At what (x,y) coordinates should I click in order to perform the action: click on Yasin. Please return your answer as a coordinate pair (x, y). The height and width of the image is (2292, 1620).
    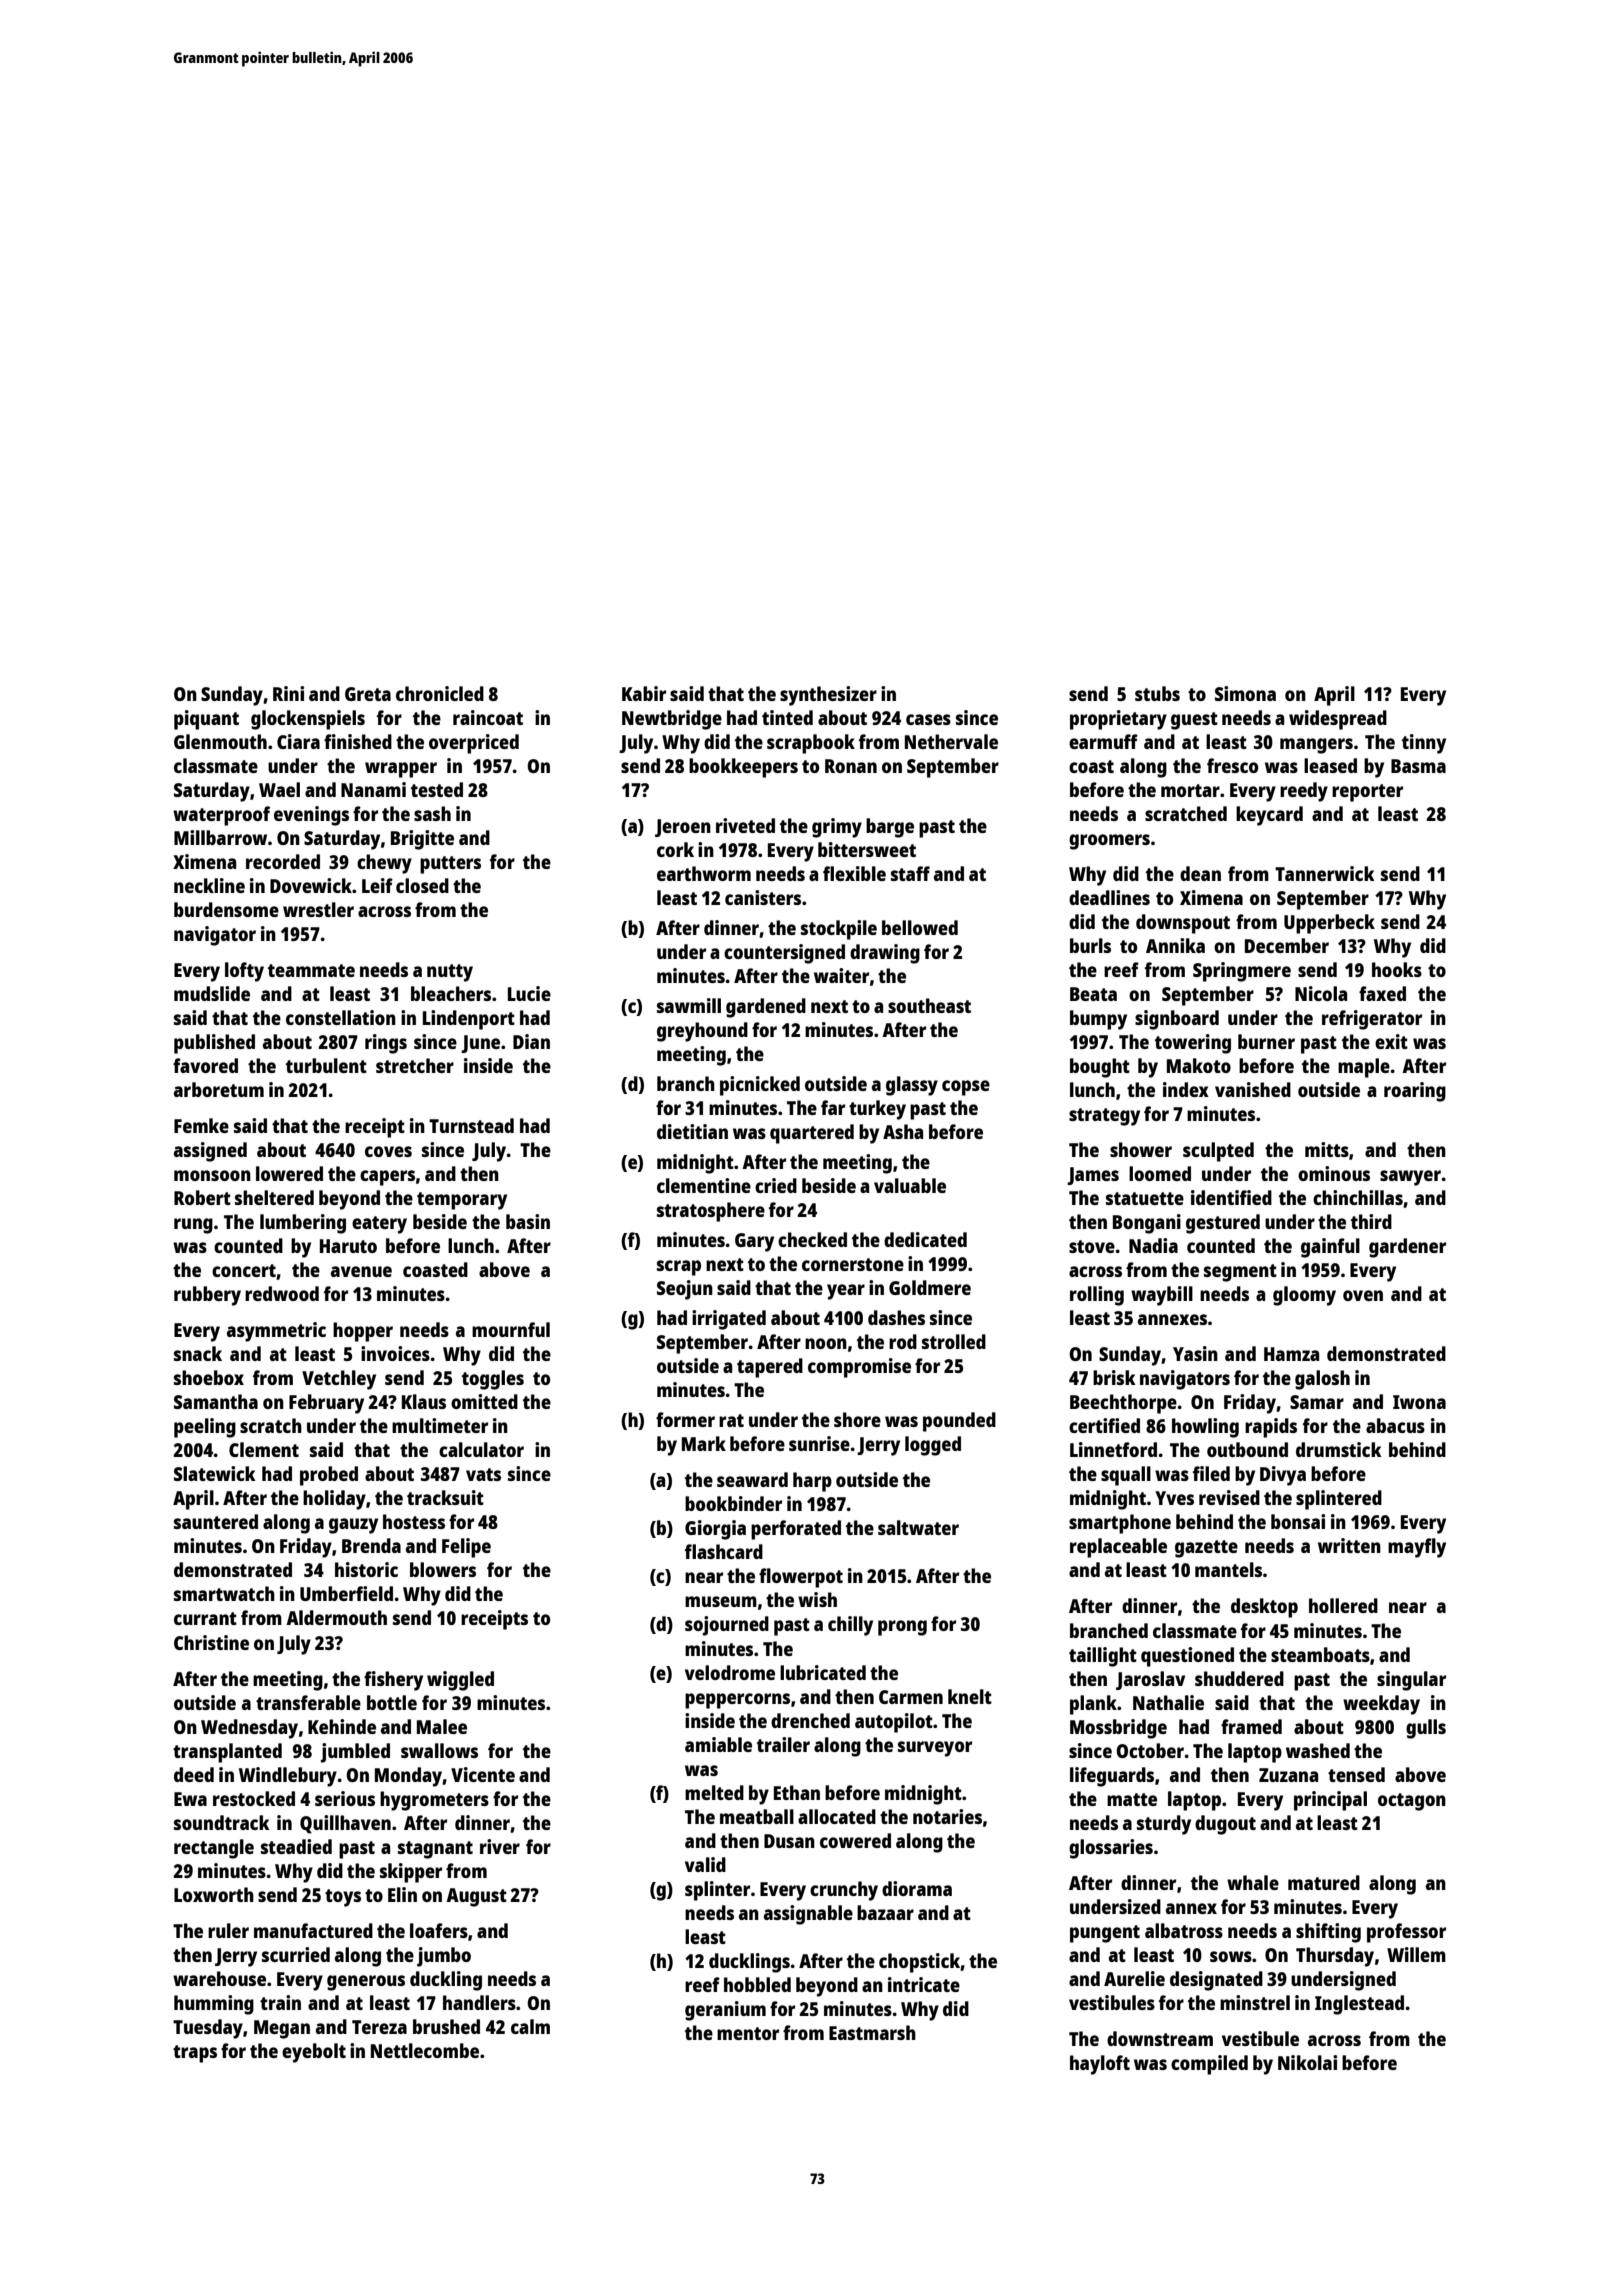
    Looking at the image, I should click on (1195, 1353).
